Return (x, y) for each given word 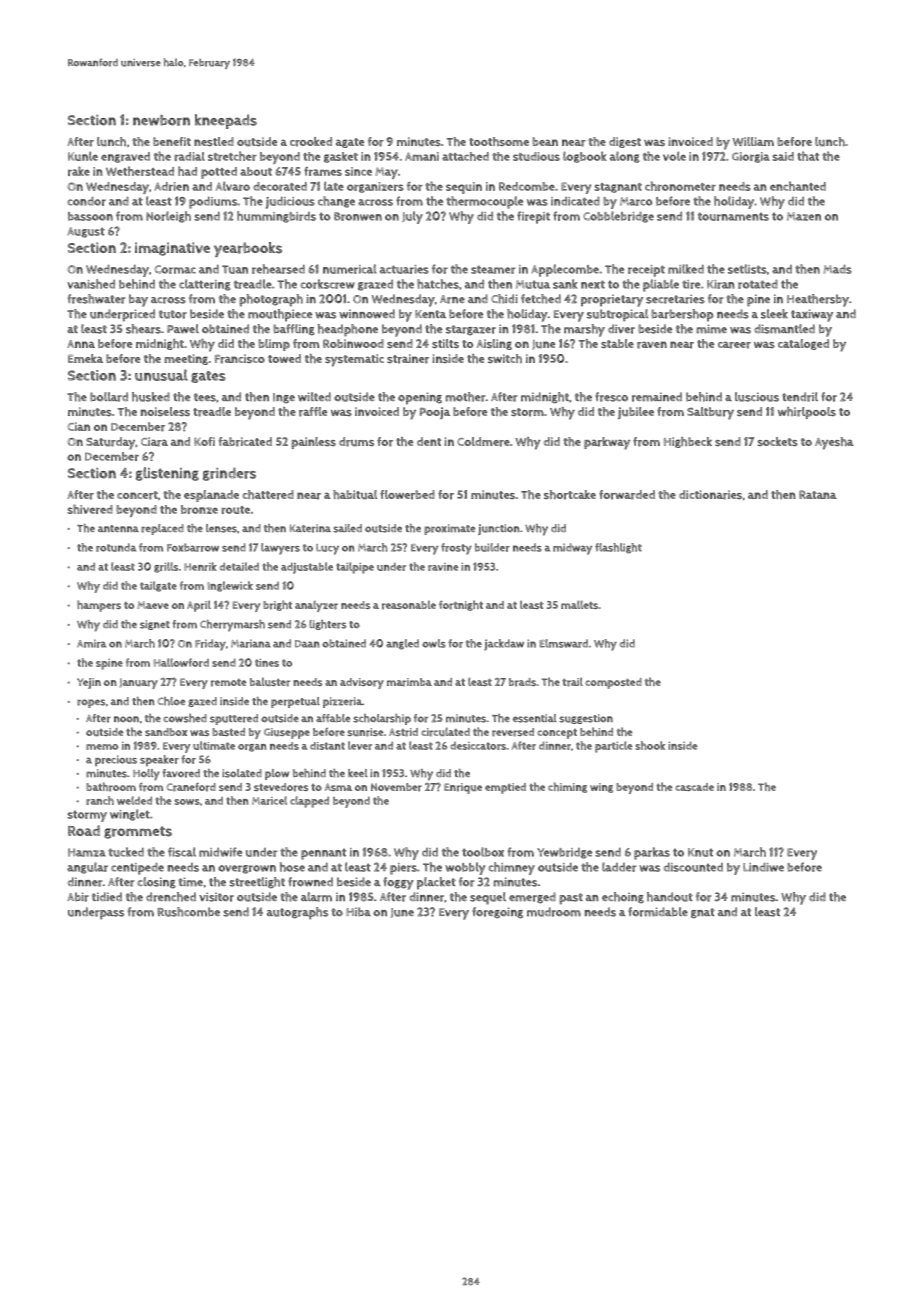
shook (650, 745)
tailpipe (355, 568)
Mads (837, 269)
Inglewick (230, 586)
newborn (161, 120)
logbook (585, 157)
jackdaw (504, 645)
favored (181, 773)
